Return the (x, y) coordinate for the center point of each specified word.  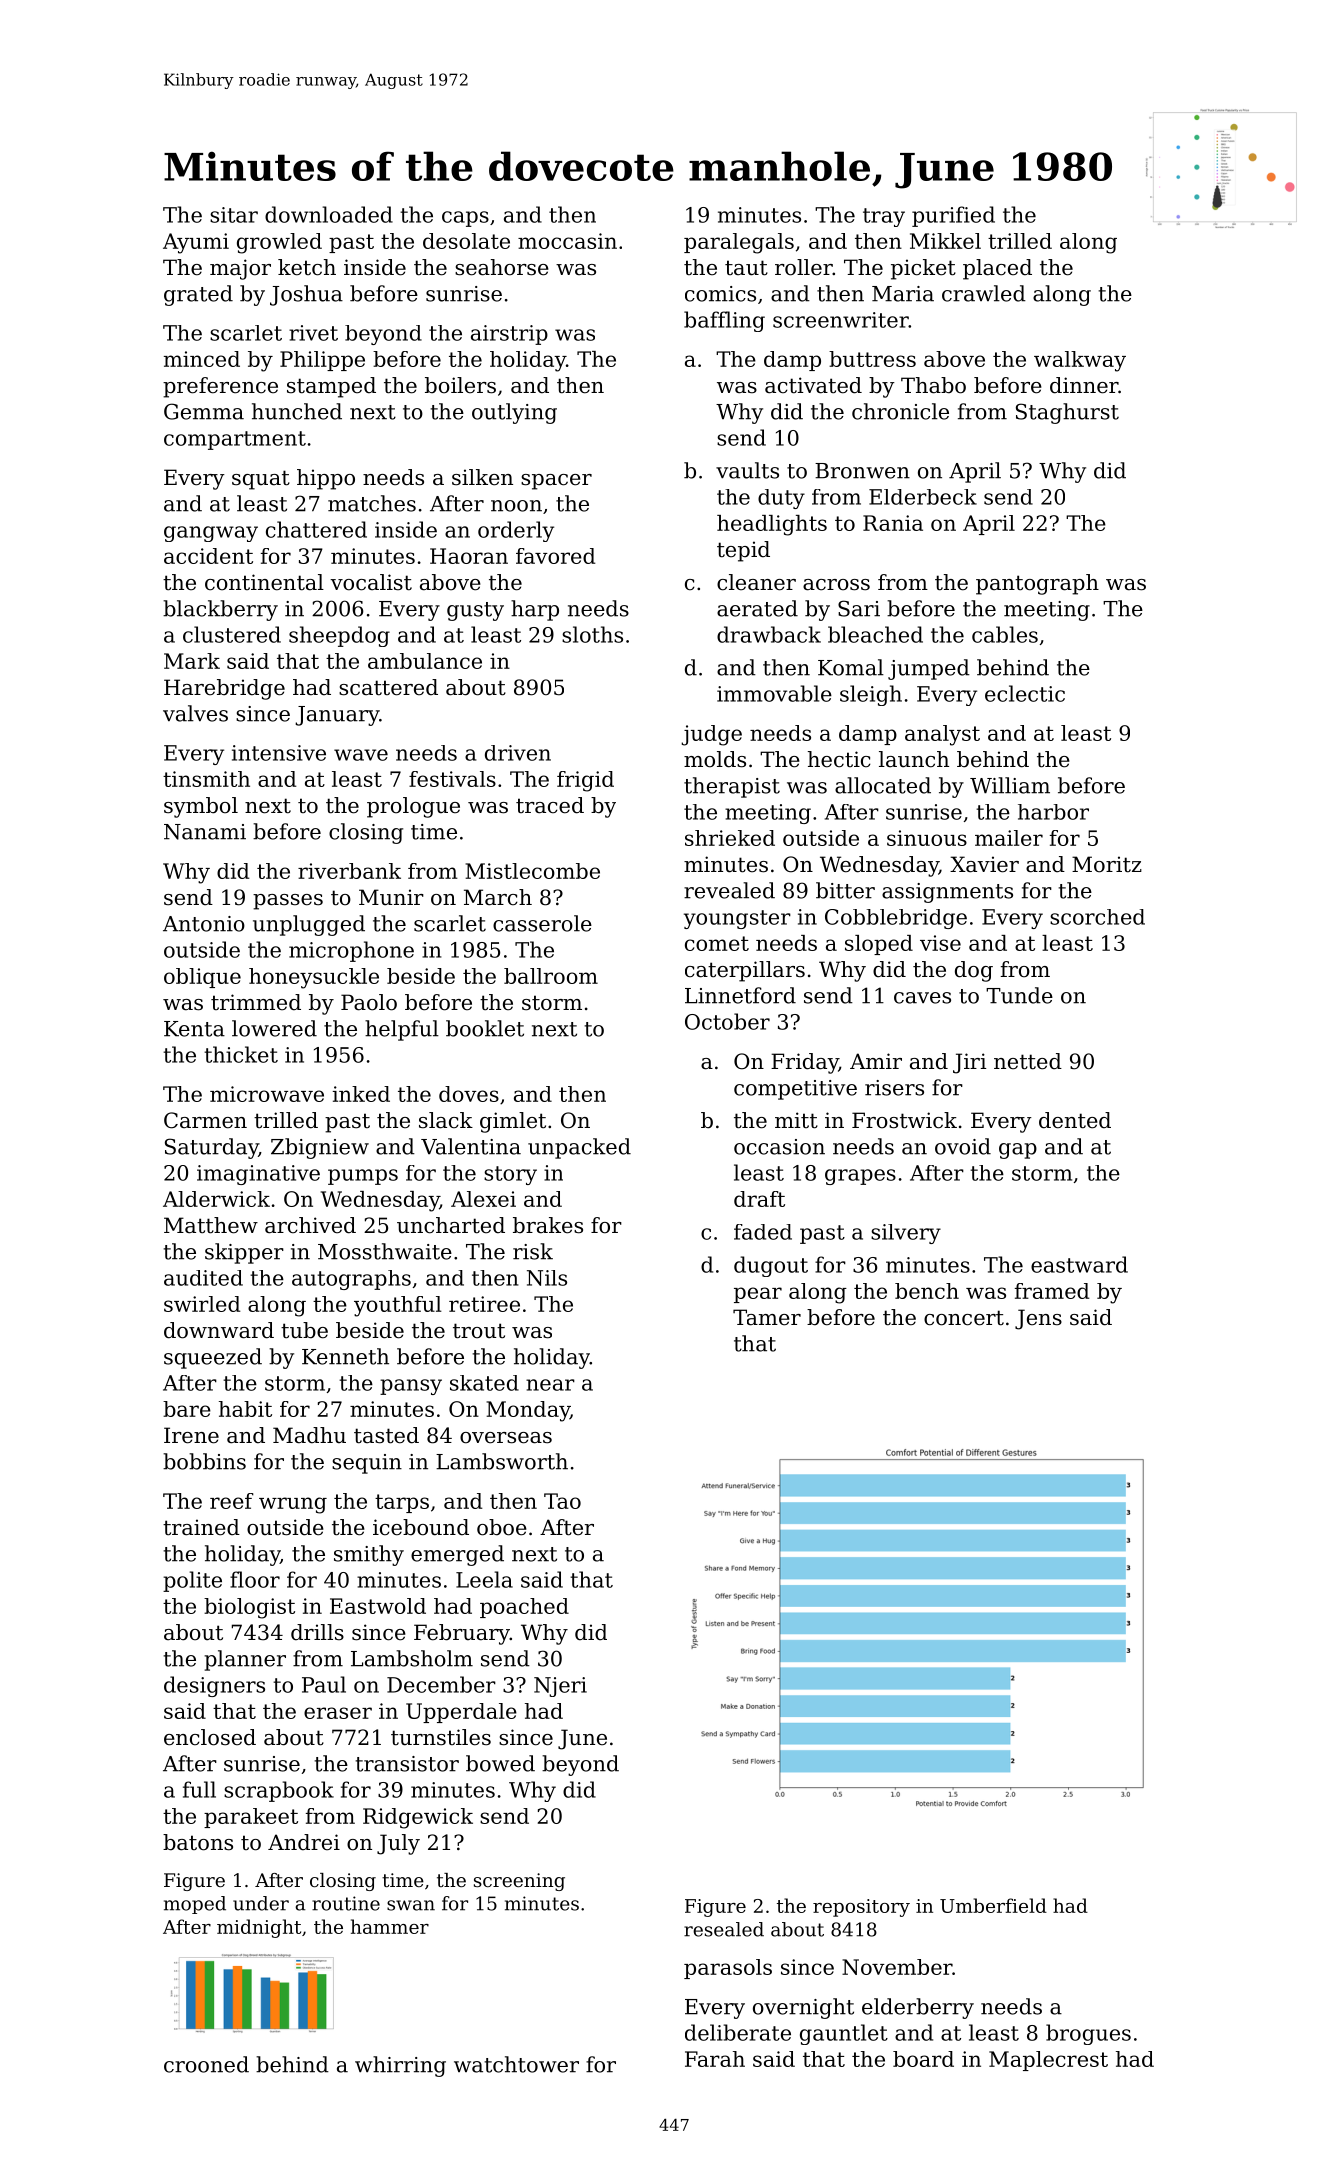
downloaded (329, 214)
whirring (400, 2066)
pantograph (1037, 584)
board (923, 2059)
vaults (747, 470)
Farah (715, 2059)
